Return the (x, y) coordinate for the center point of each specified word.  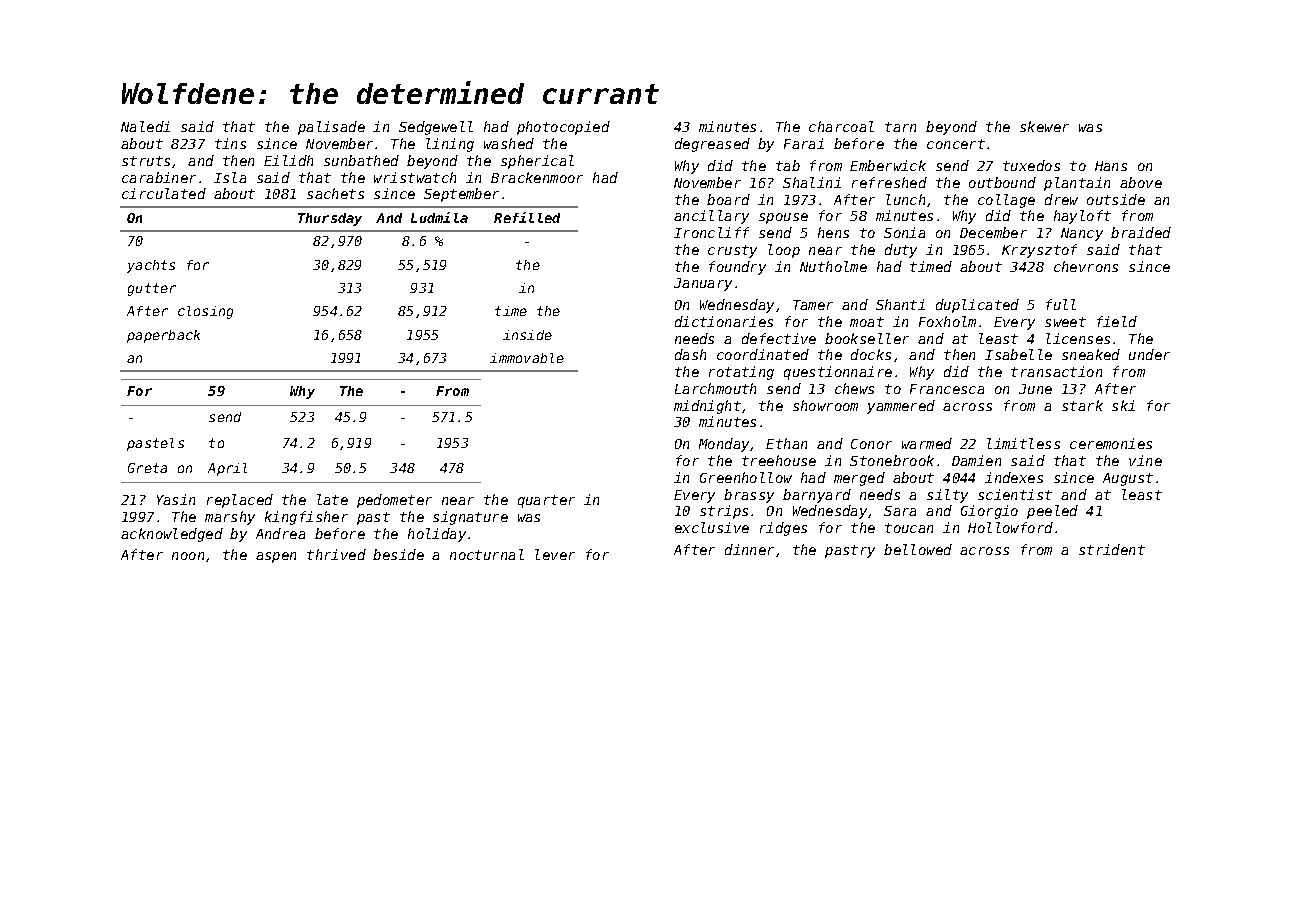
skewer (1044, 126)
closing (205, 312)
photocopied (563, 128)
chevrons (1086, 266)
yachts (151, 266)
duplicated (977, 306)
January (703, 284)
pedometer (394, 501)
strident (1112, 549)
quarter (546, 501)
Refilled (527, 217)
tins (230, 143)
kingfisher (306, 518)
